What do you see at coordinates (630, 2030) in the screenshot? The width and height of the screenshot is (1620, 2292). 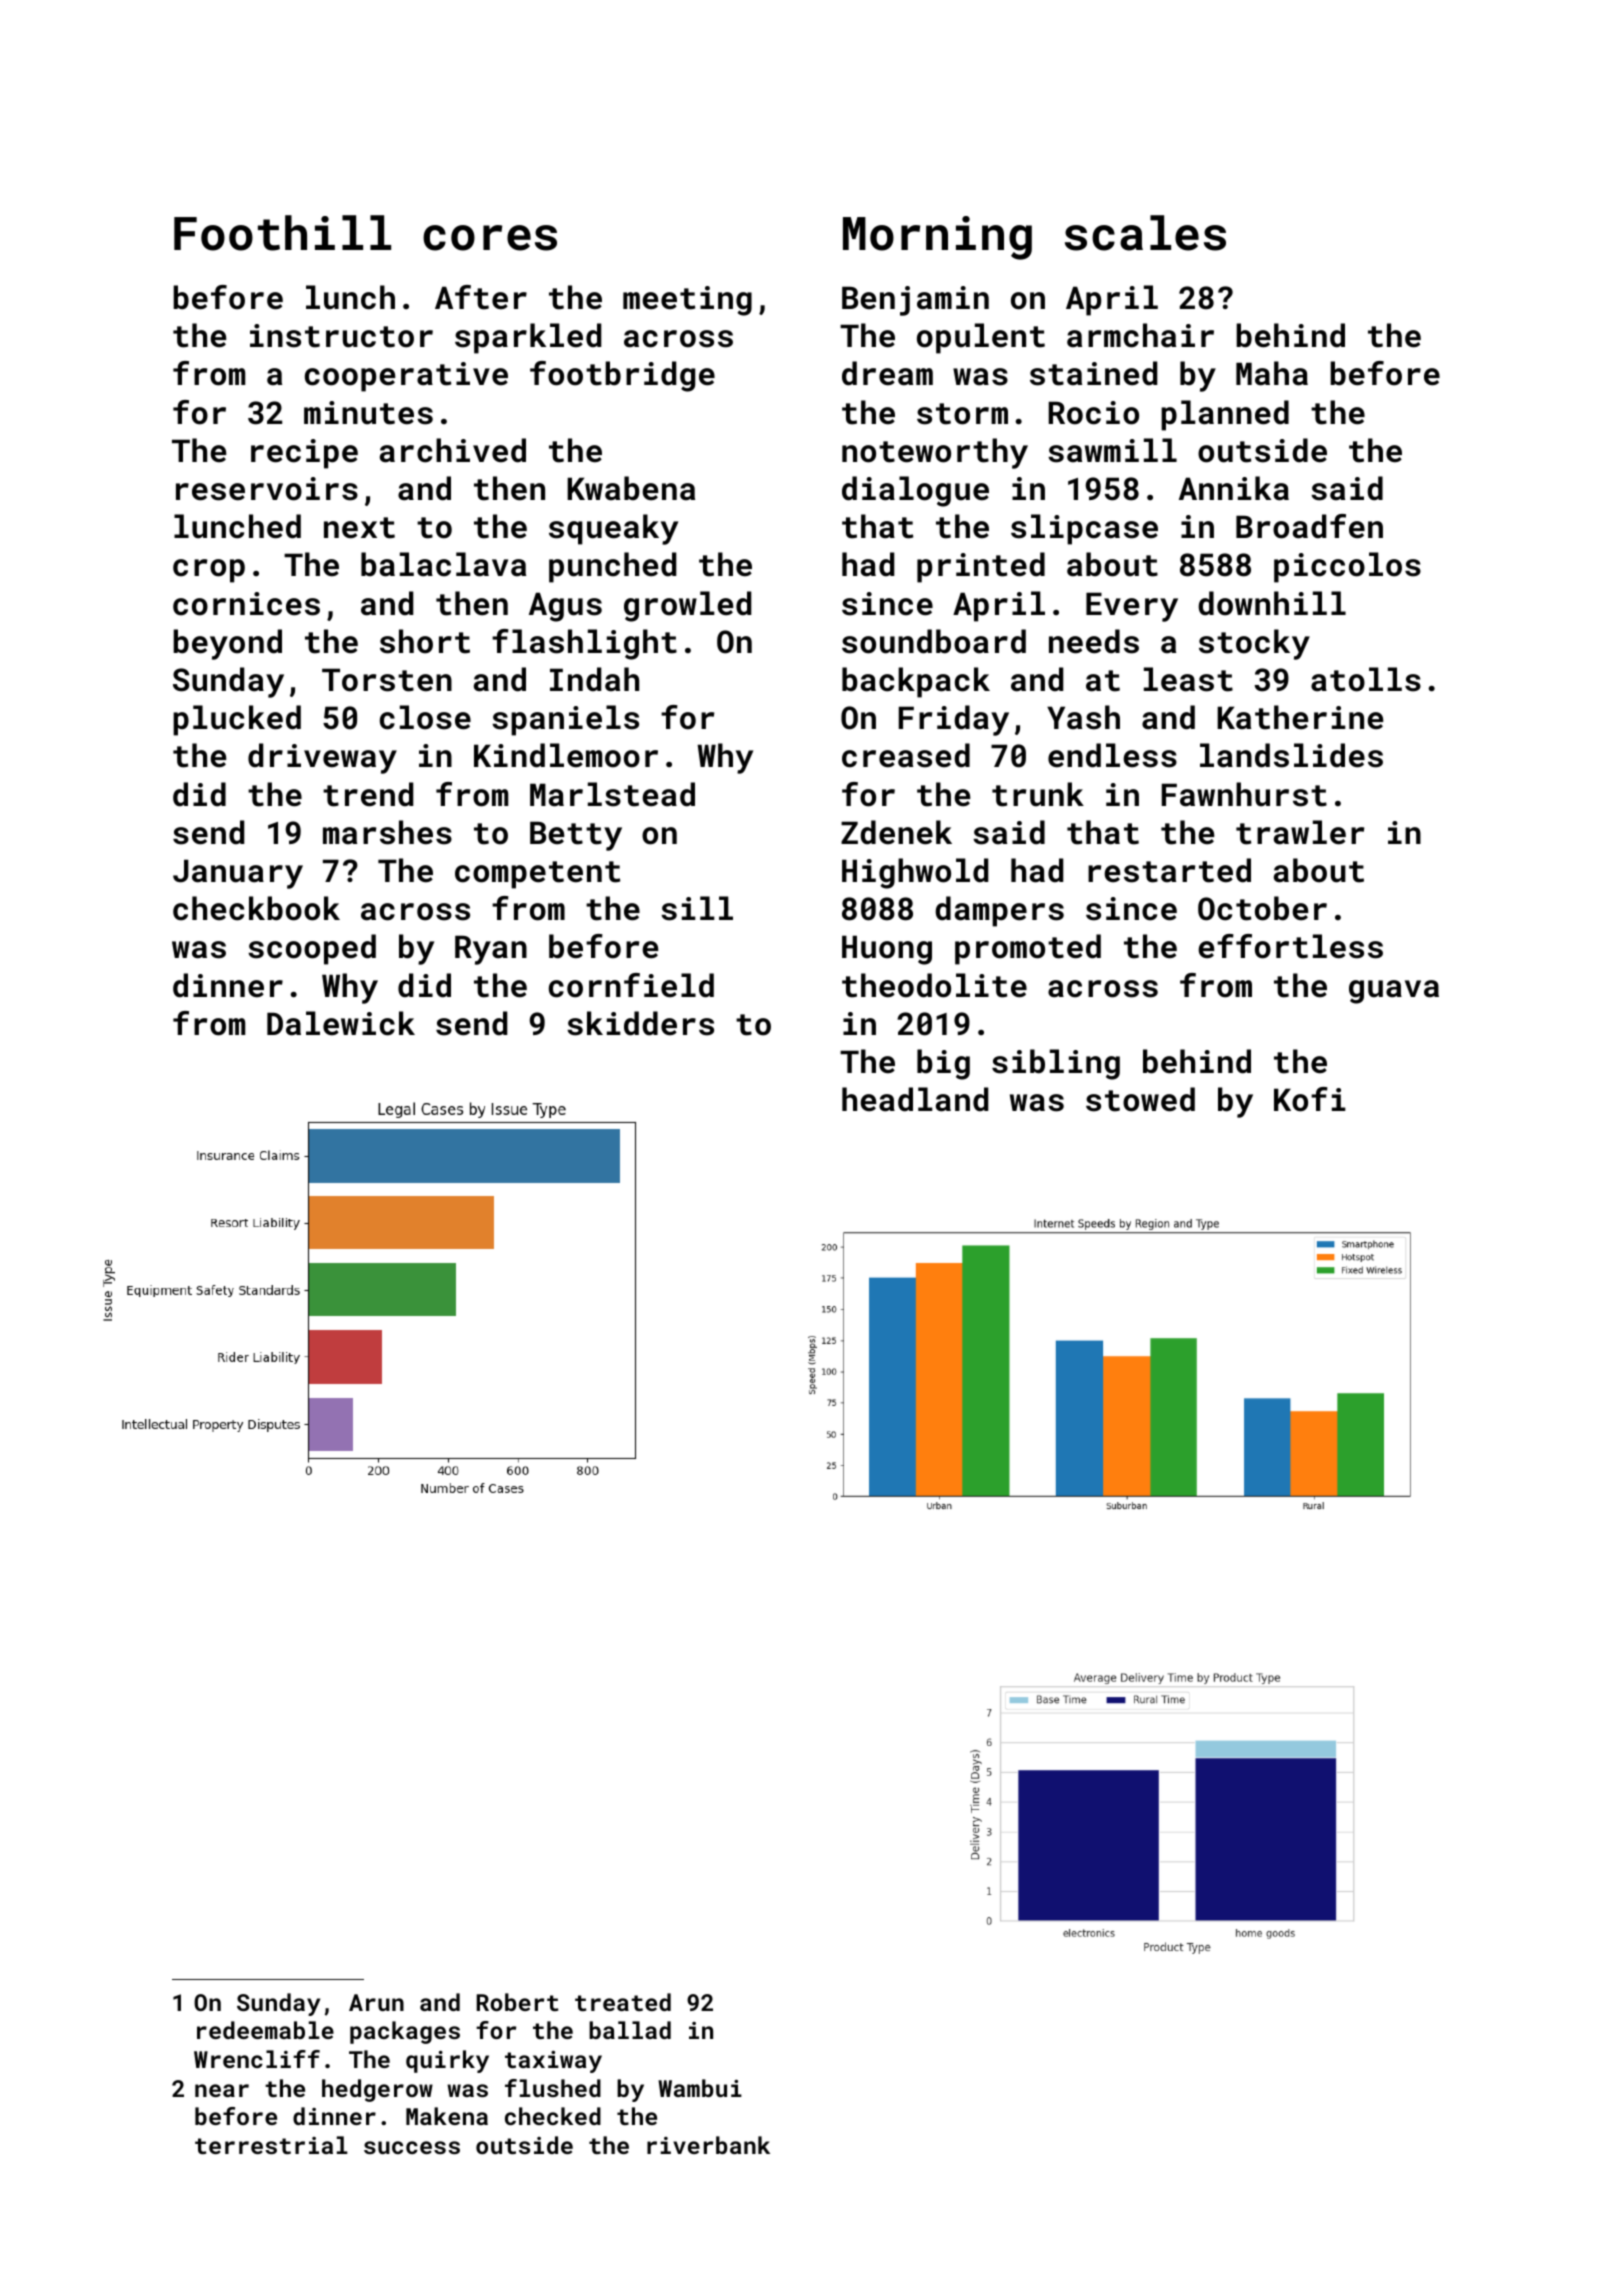 I see `ballad` at bounding box center [630, 2030].
